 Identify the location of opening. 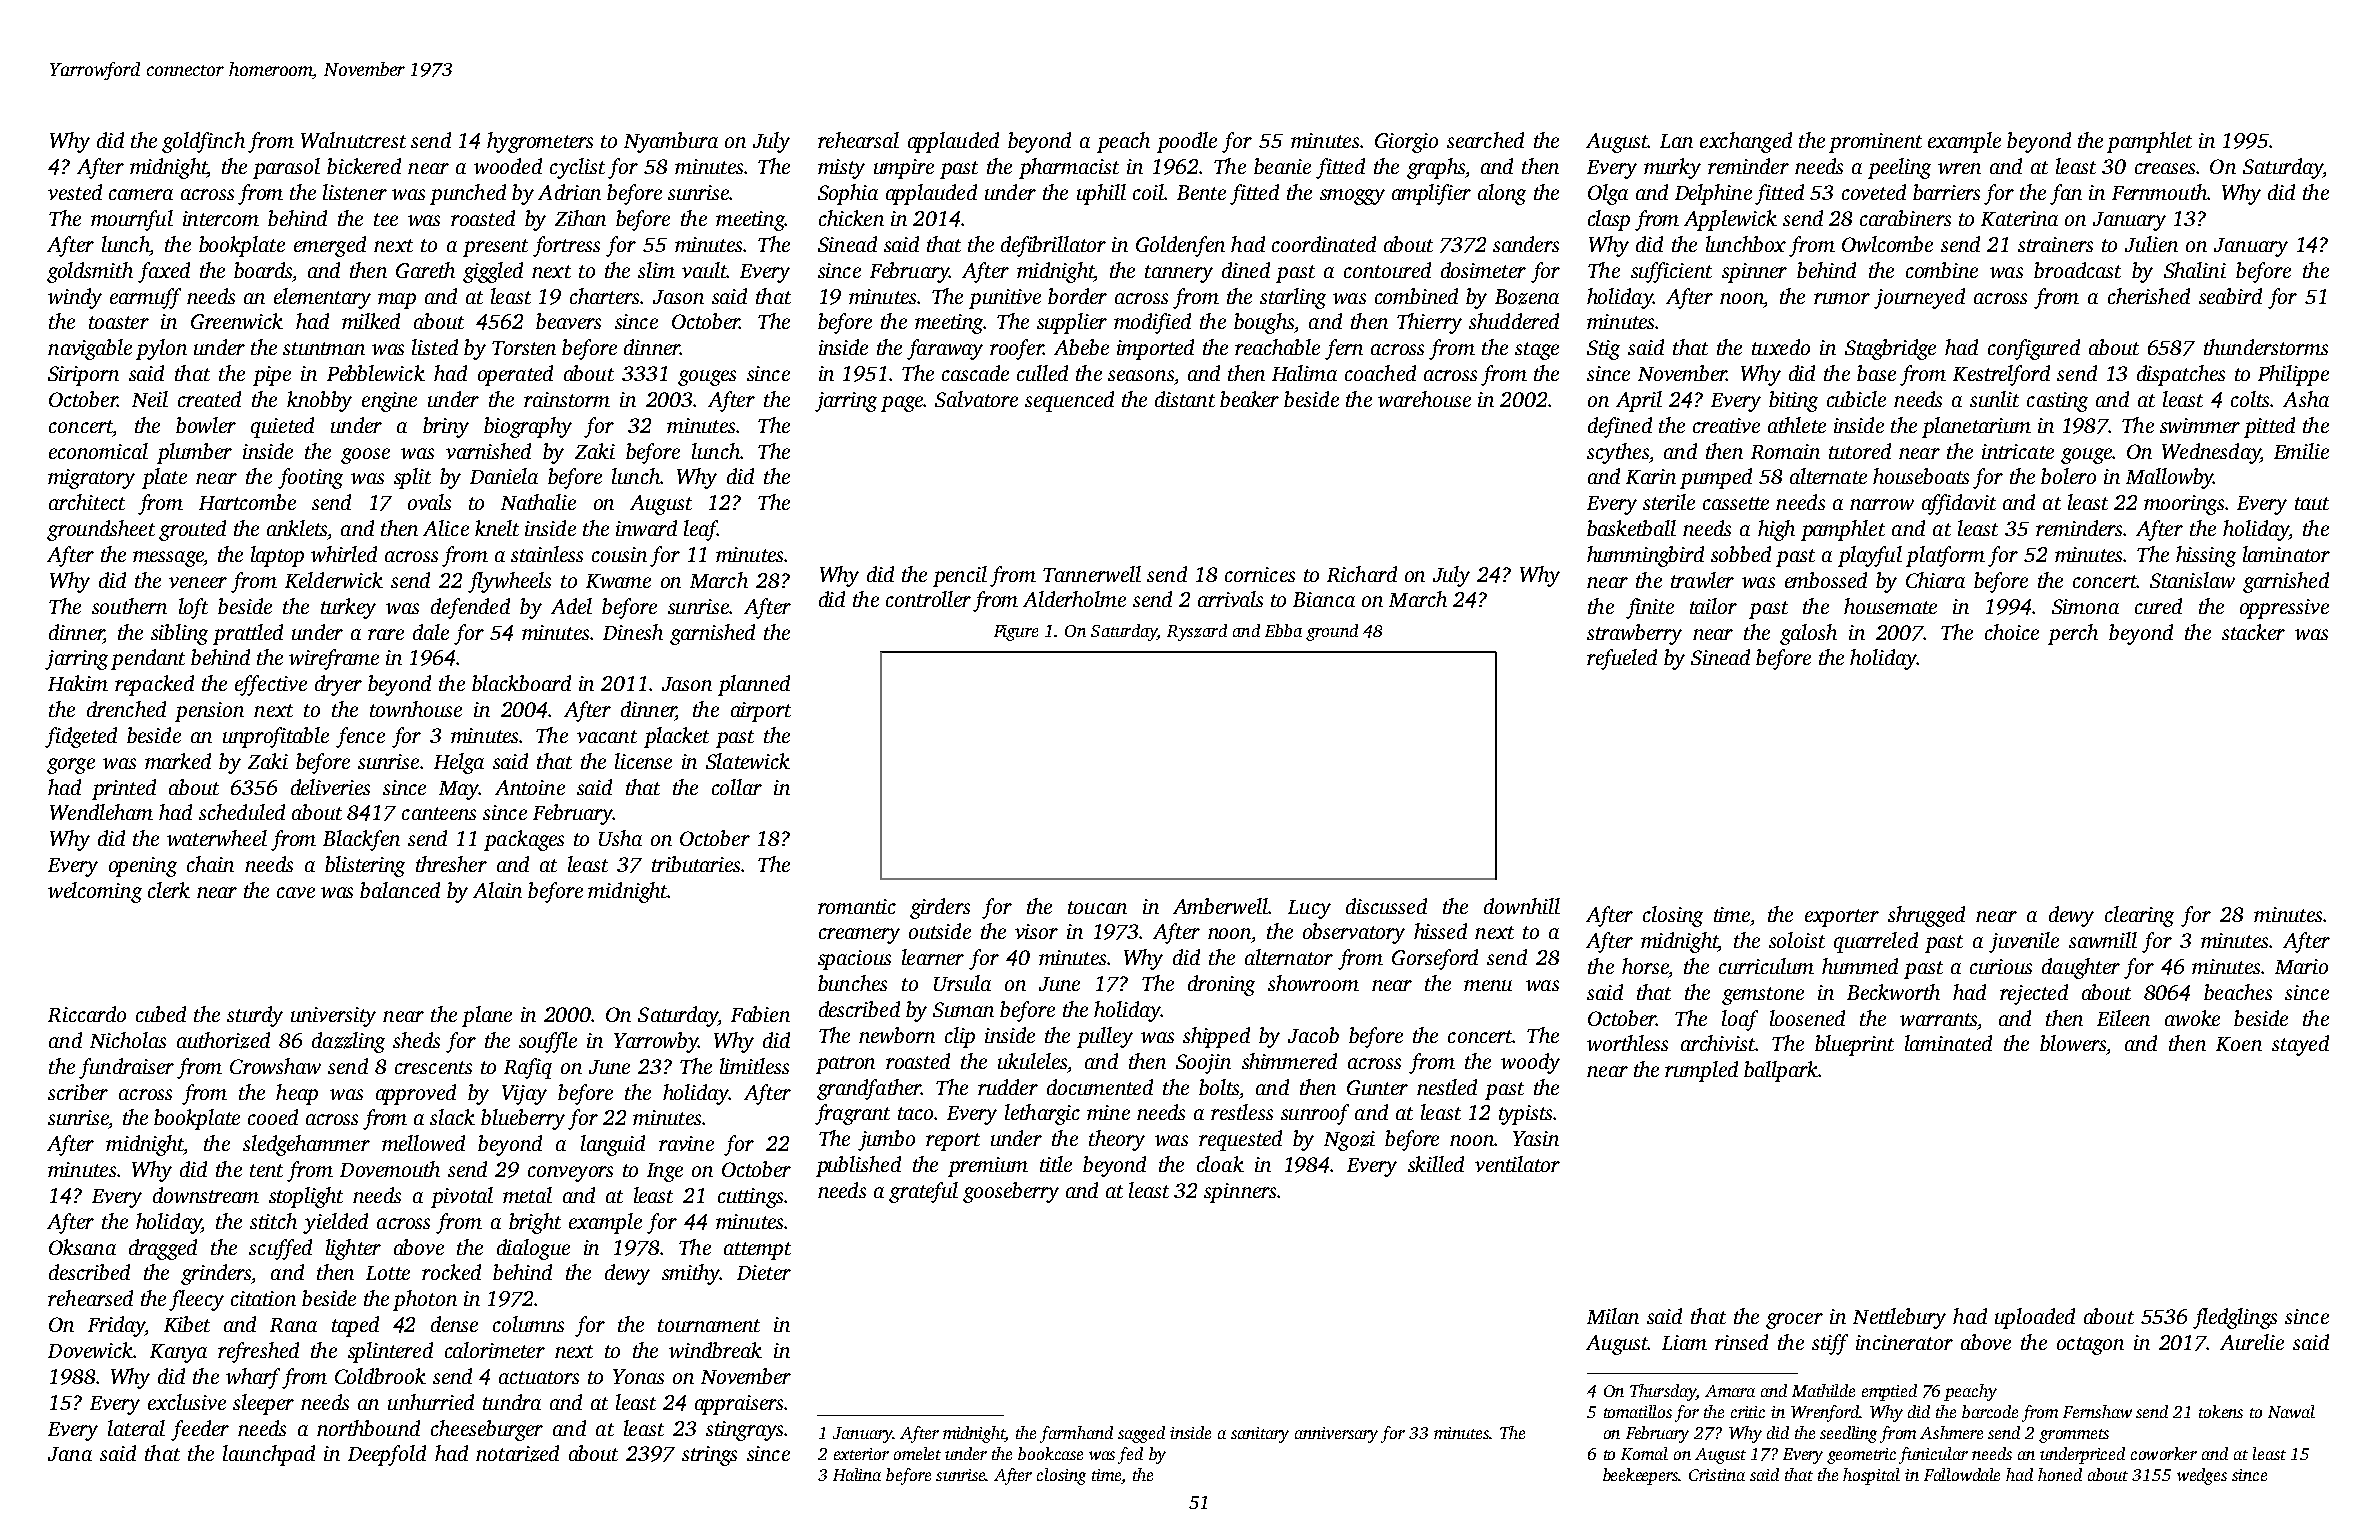
(143, 867).
